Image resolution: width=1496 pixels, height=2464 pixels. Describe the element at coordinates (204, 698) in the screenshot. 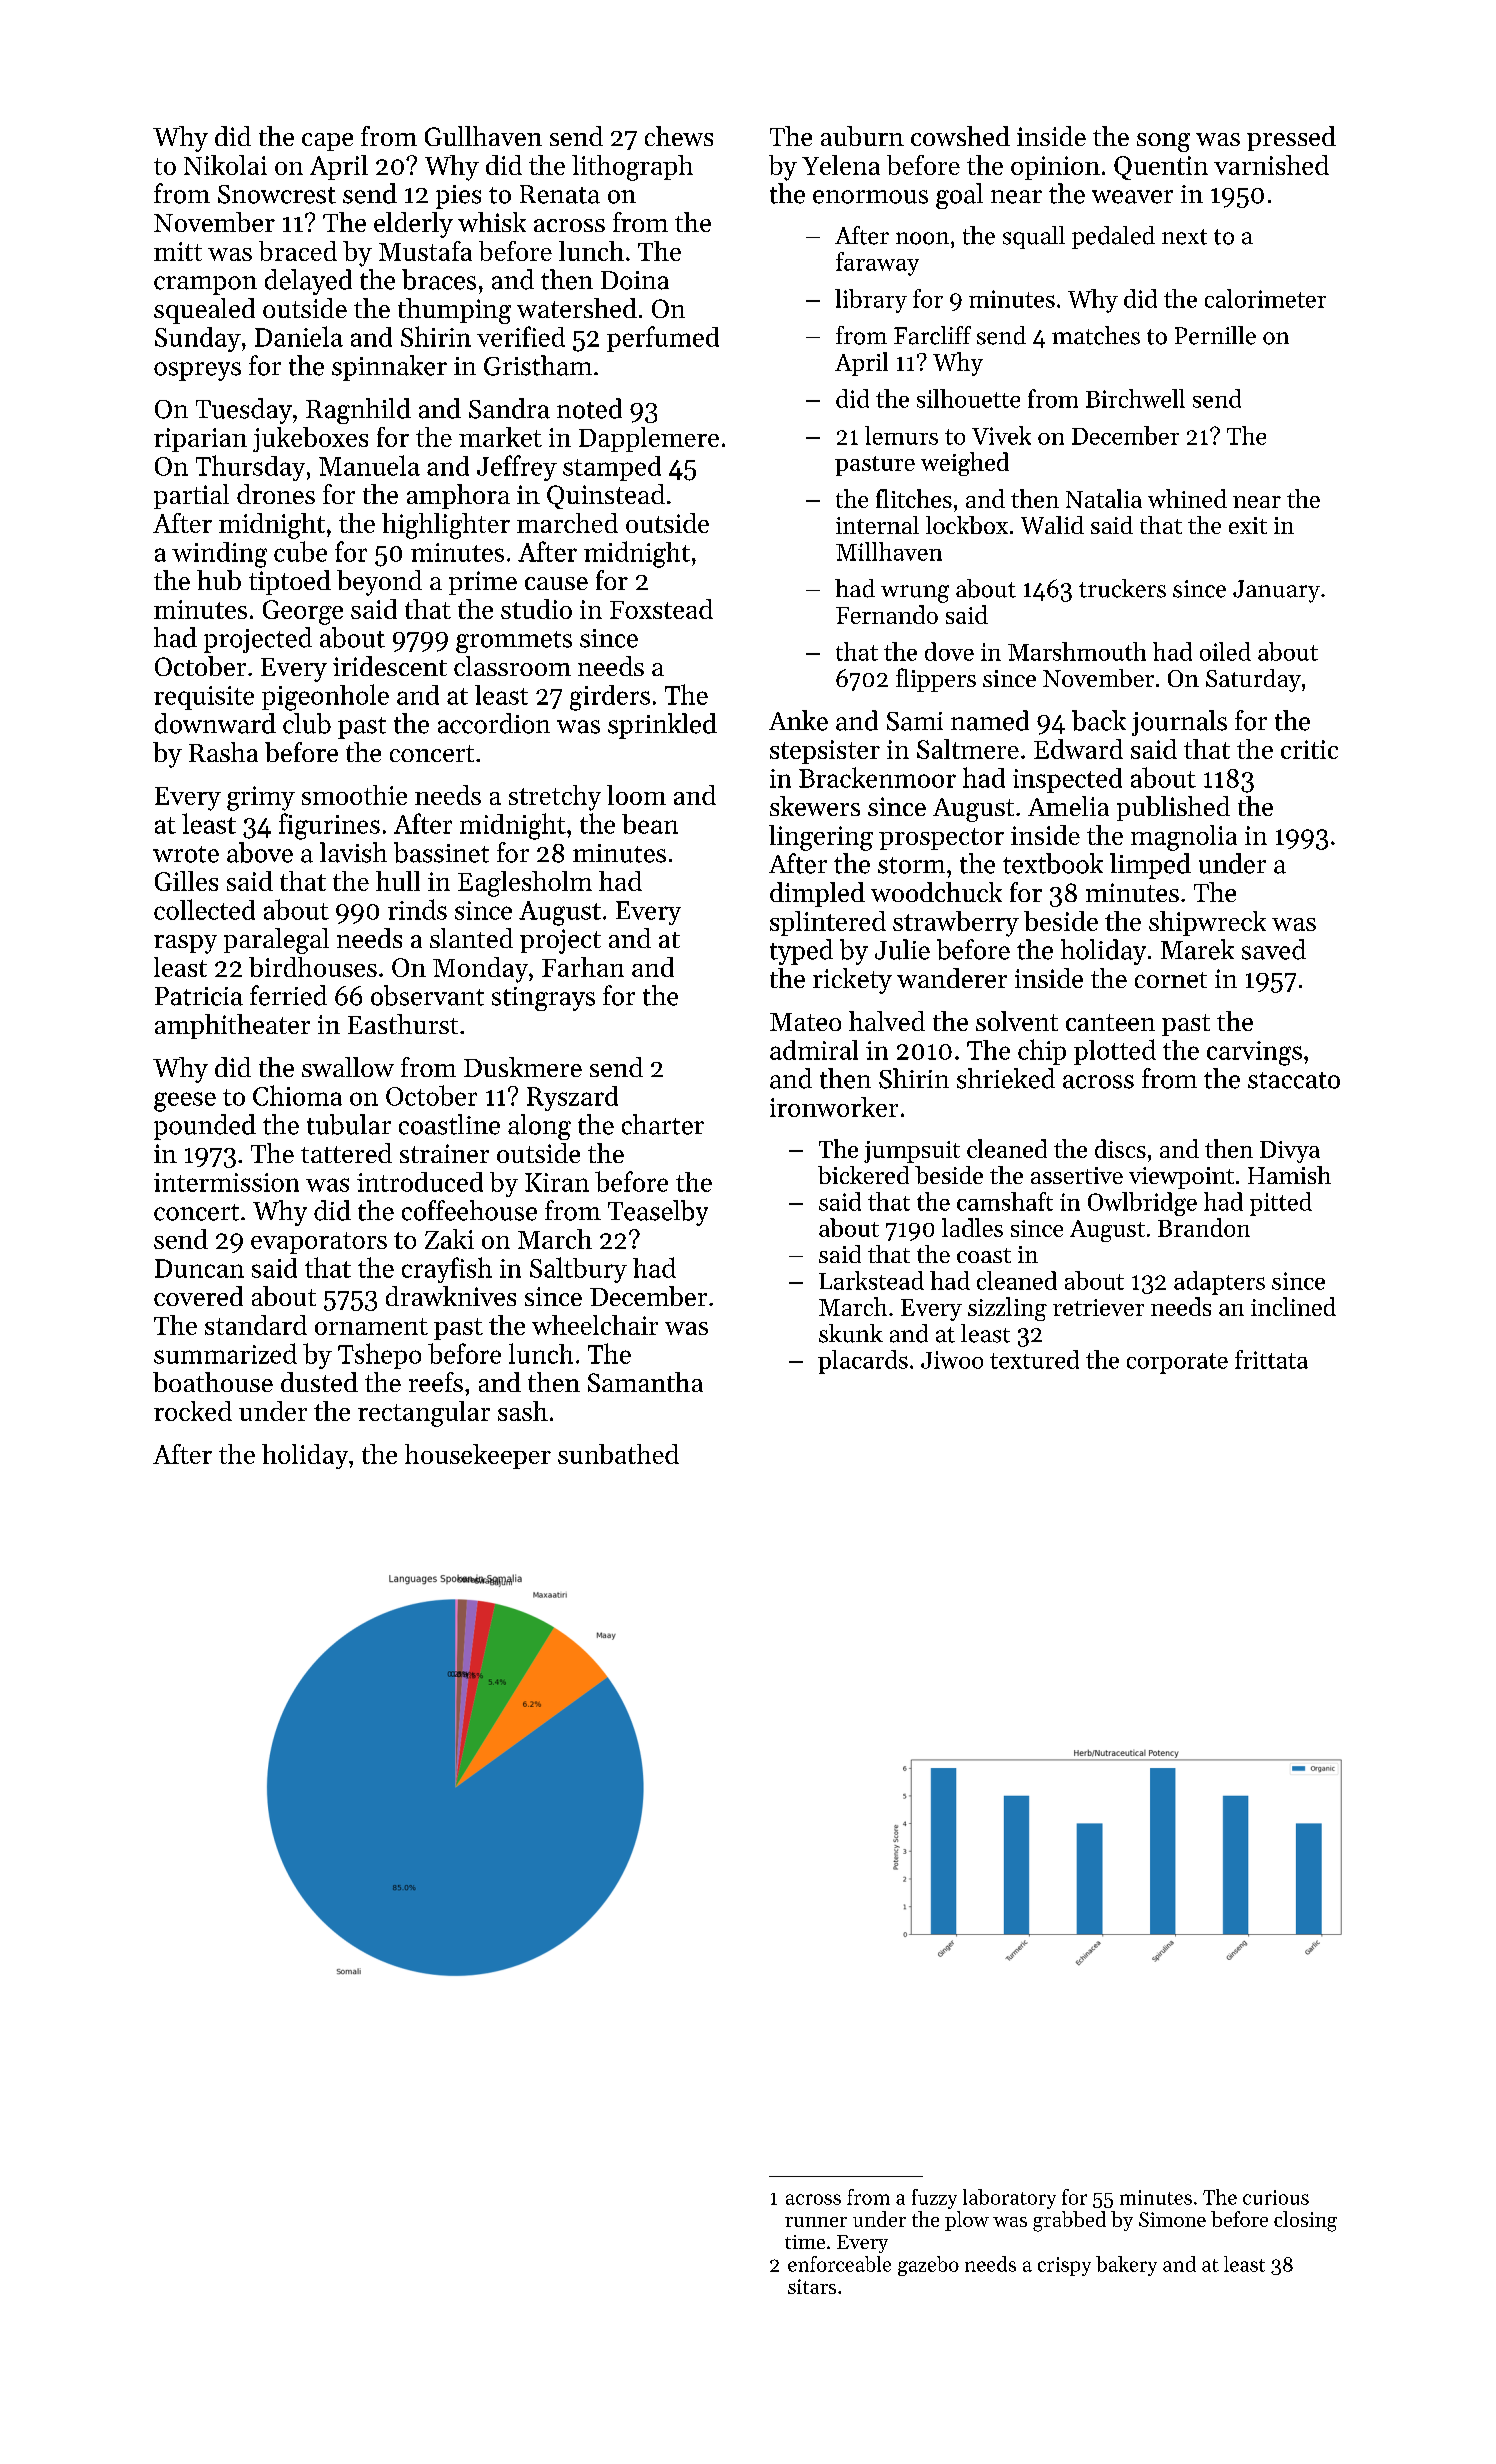

I see `requisite` at that location.
